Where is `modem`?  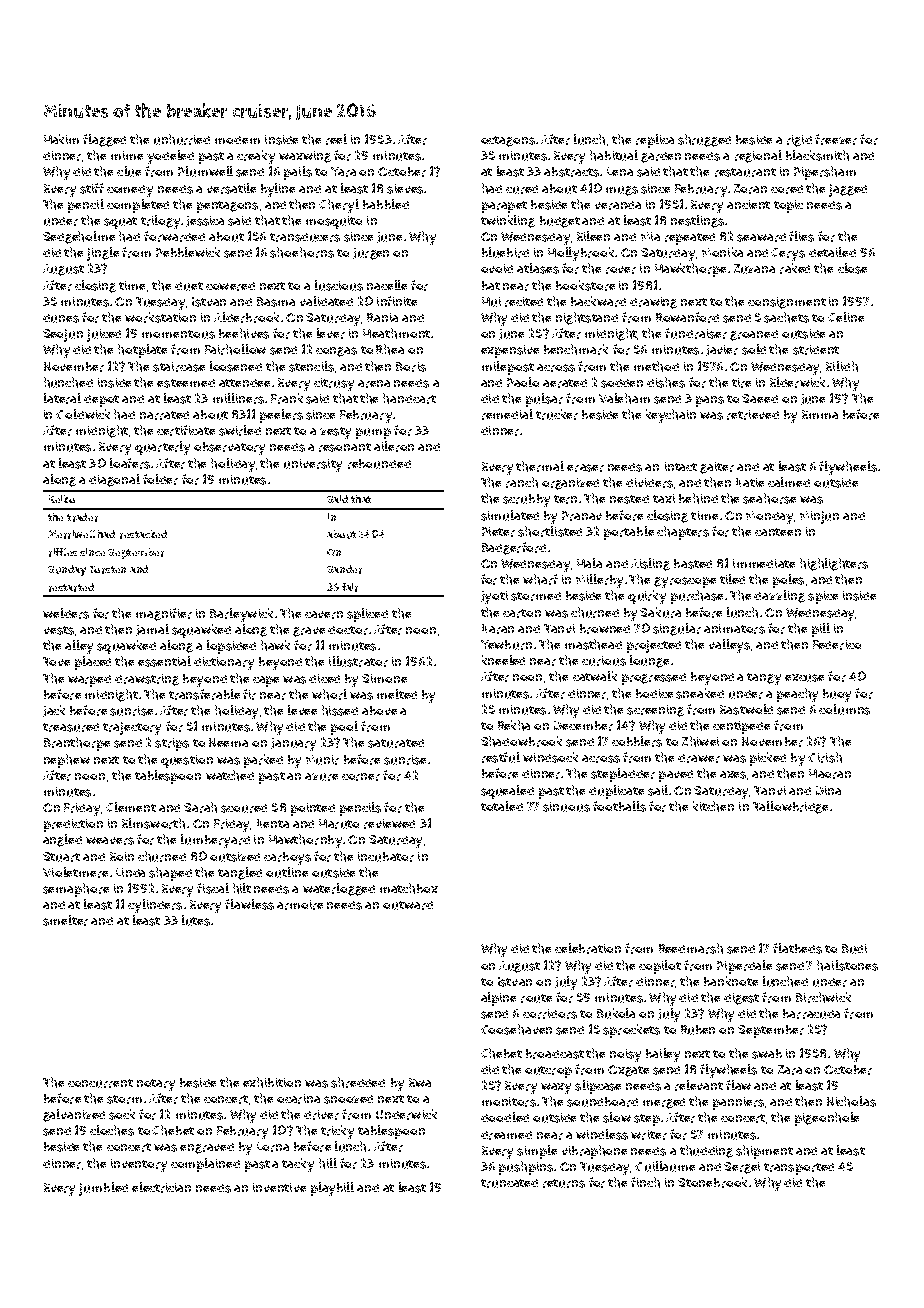
modem is located at coordinates (237, 140).
